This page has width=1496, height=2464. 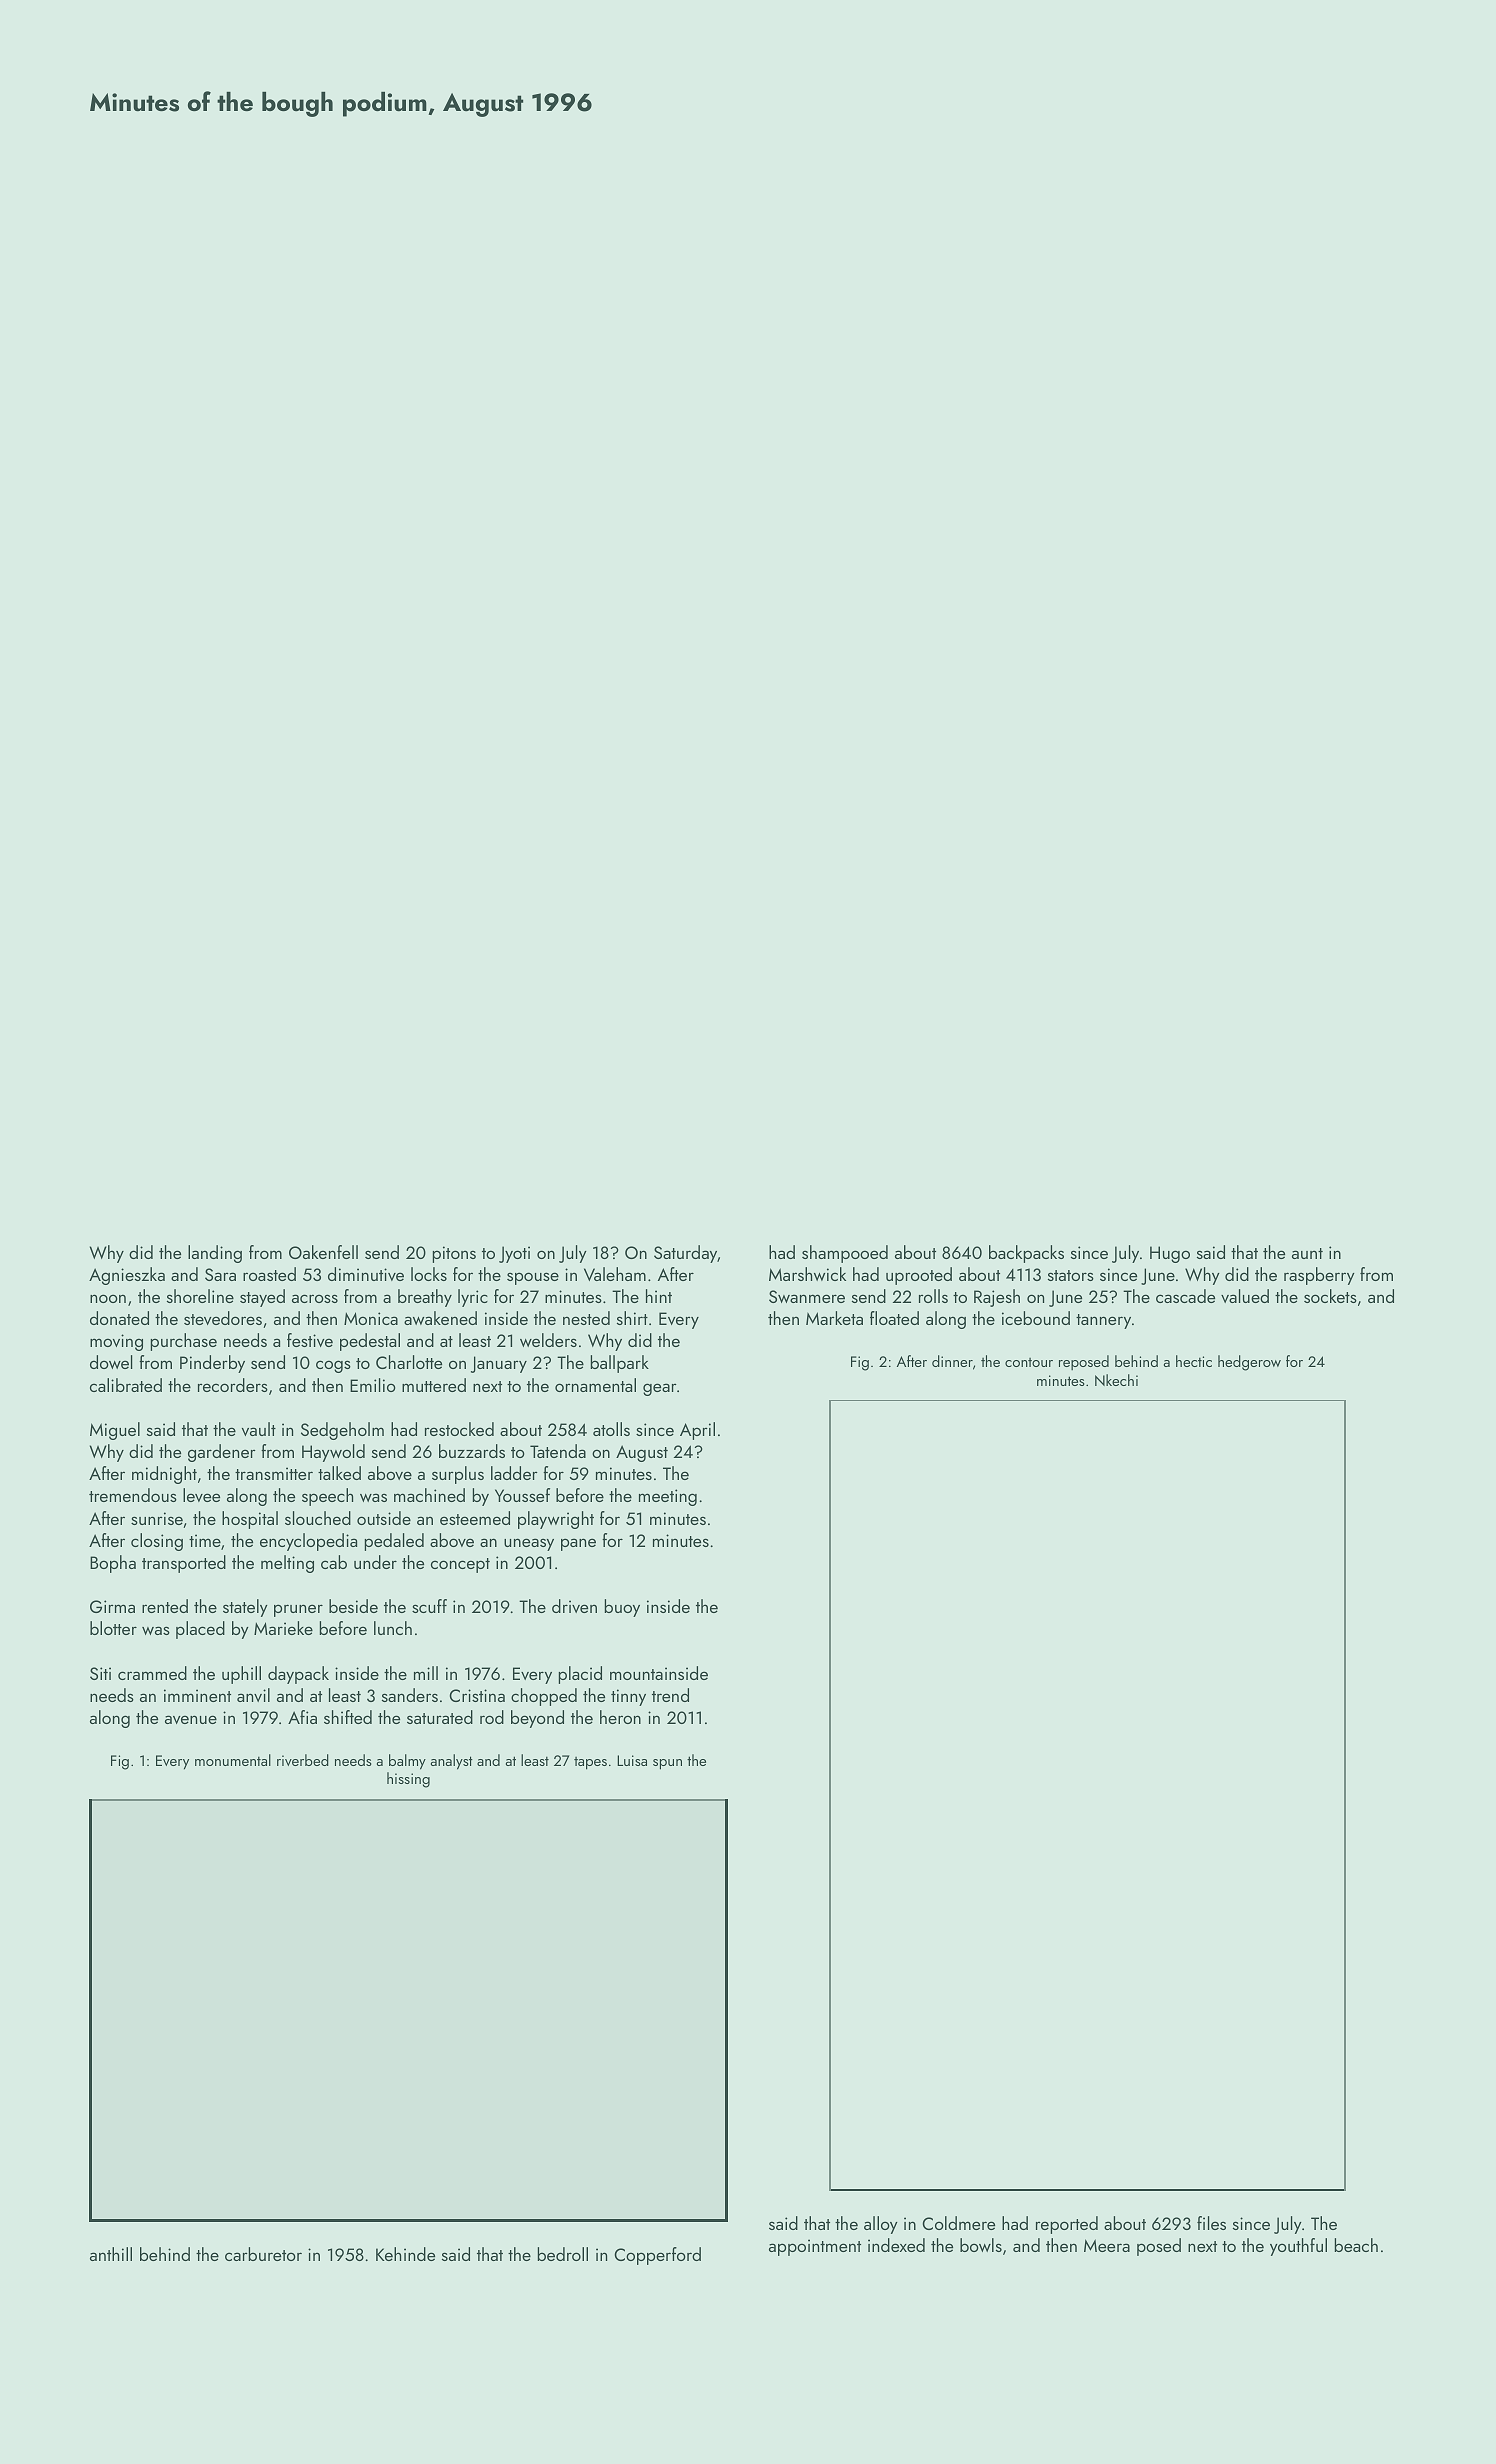 What do you see at coordinates (405, 2254) in the page?
I see `Kehinde` at bounding box center [405, 2254].
